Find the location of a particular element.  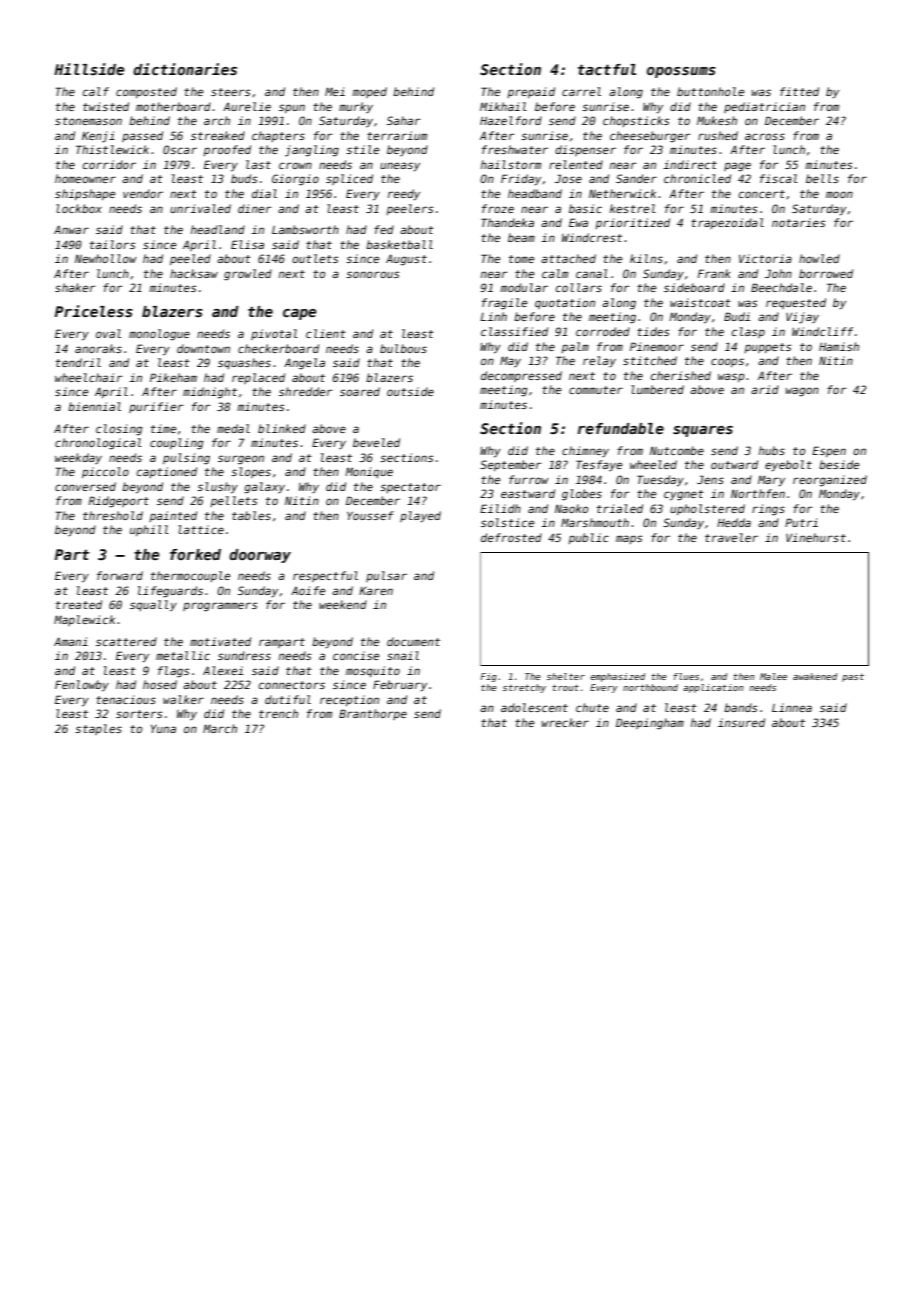

medal is located at coordinates (233, 428).
